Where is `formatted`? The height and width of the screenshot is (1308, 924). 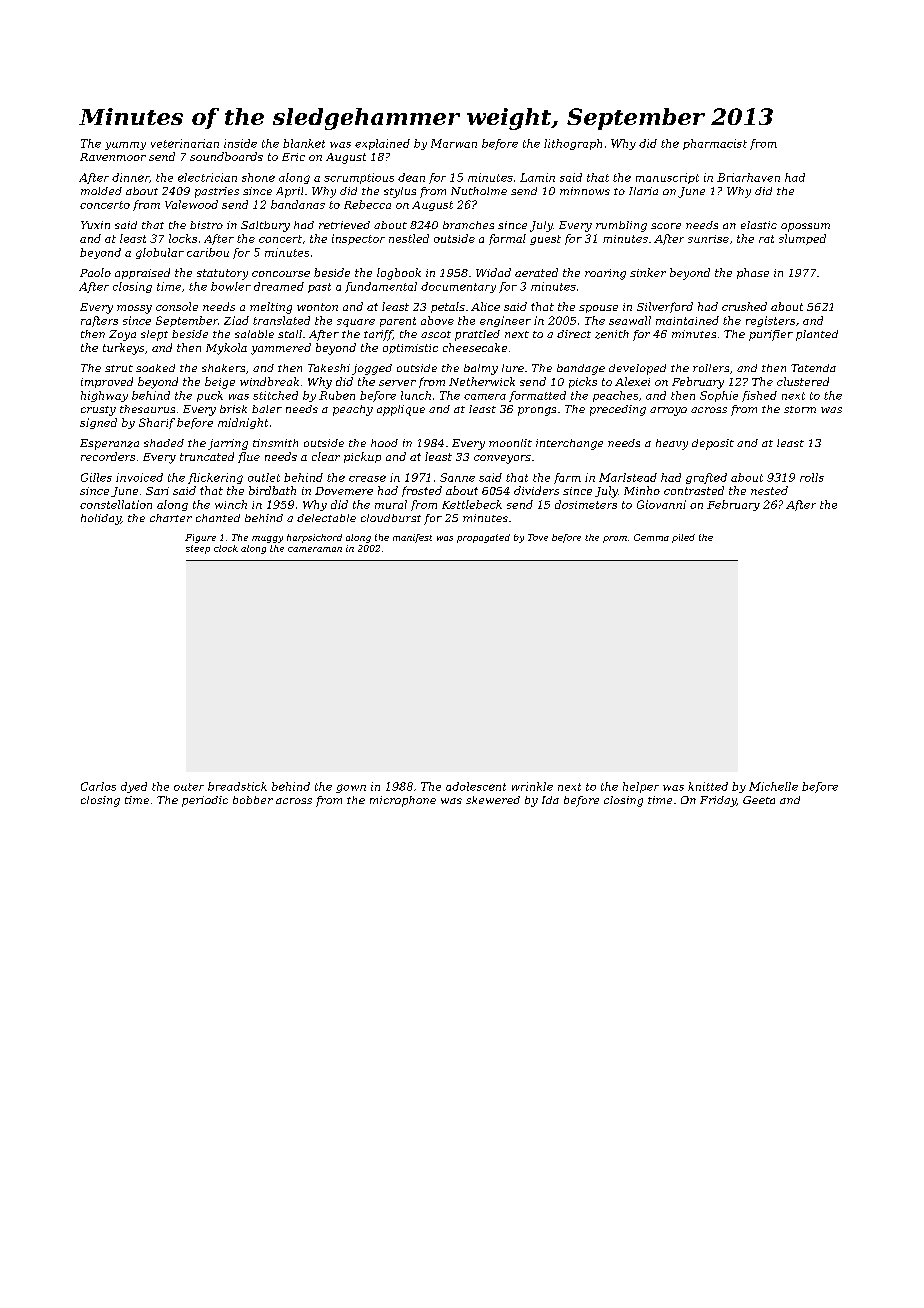 formatted is located at coordinates (537, 396).
